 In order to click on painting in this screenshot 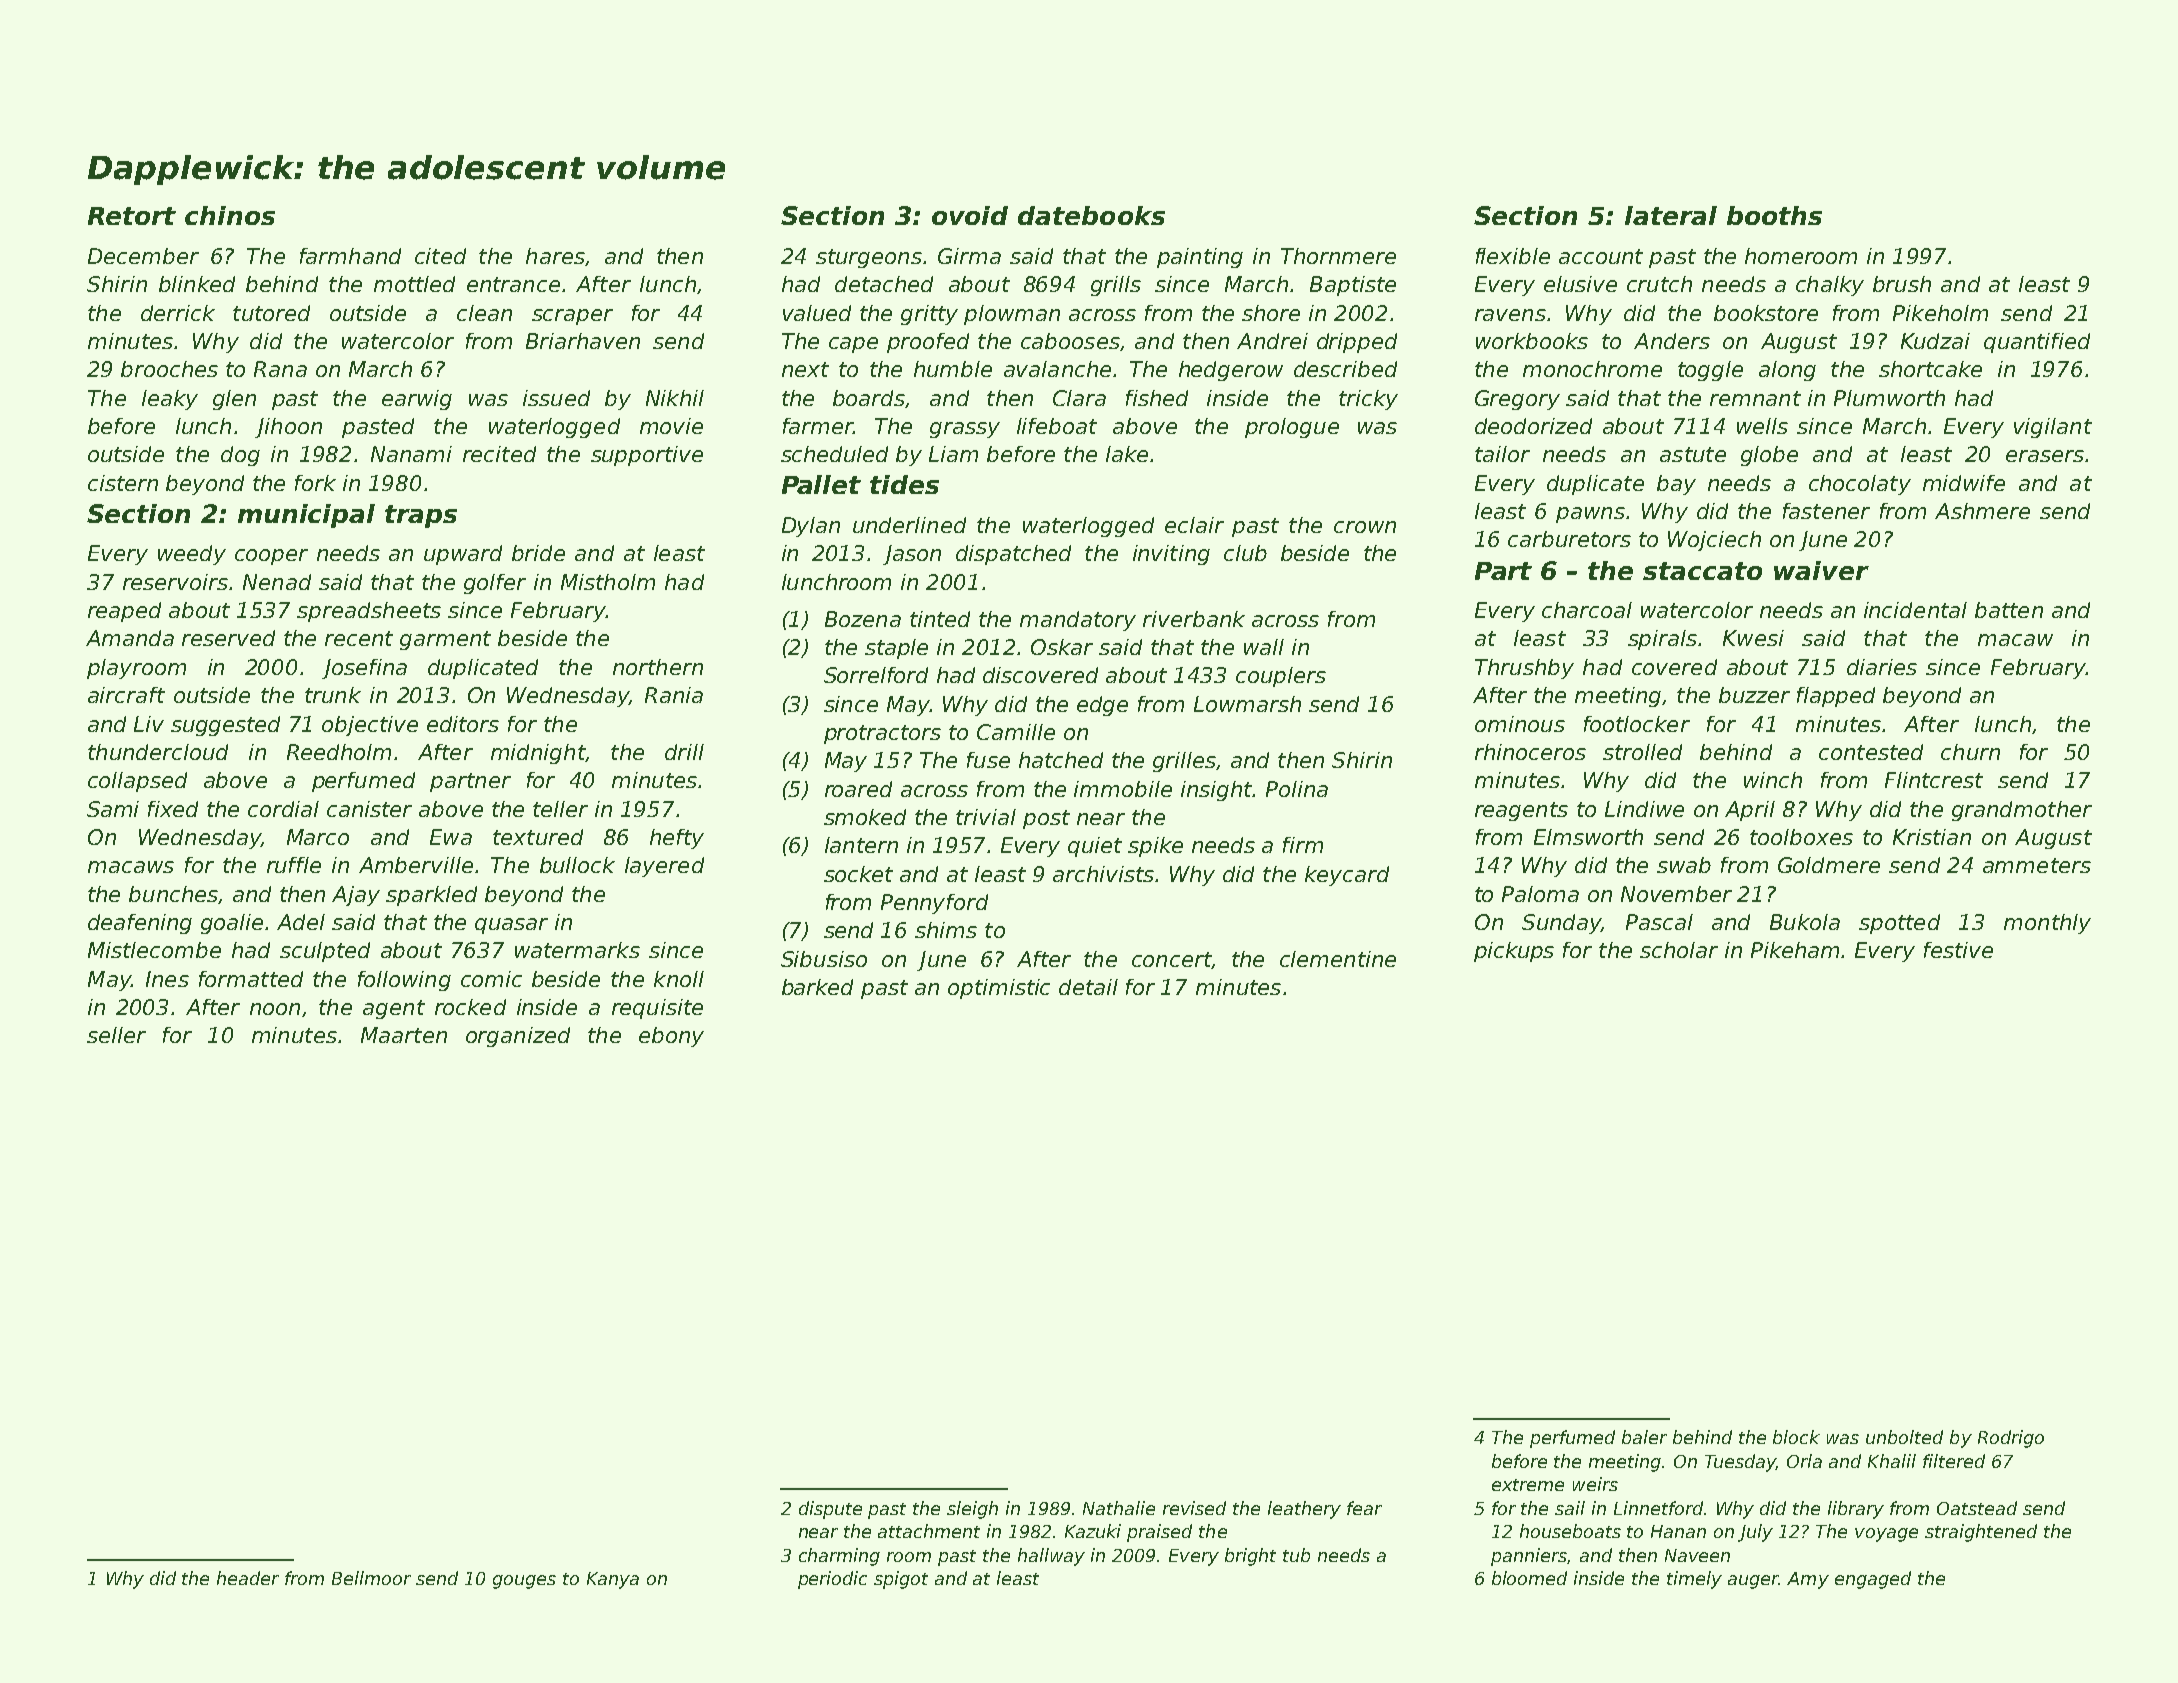, I will do `click(1200, 258)`.
